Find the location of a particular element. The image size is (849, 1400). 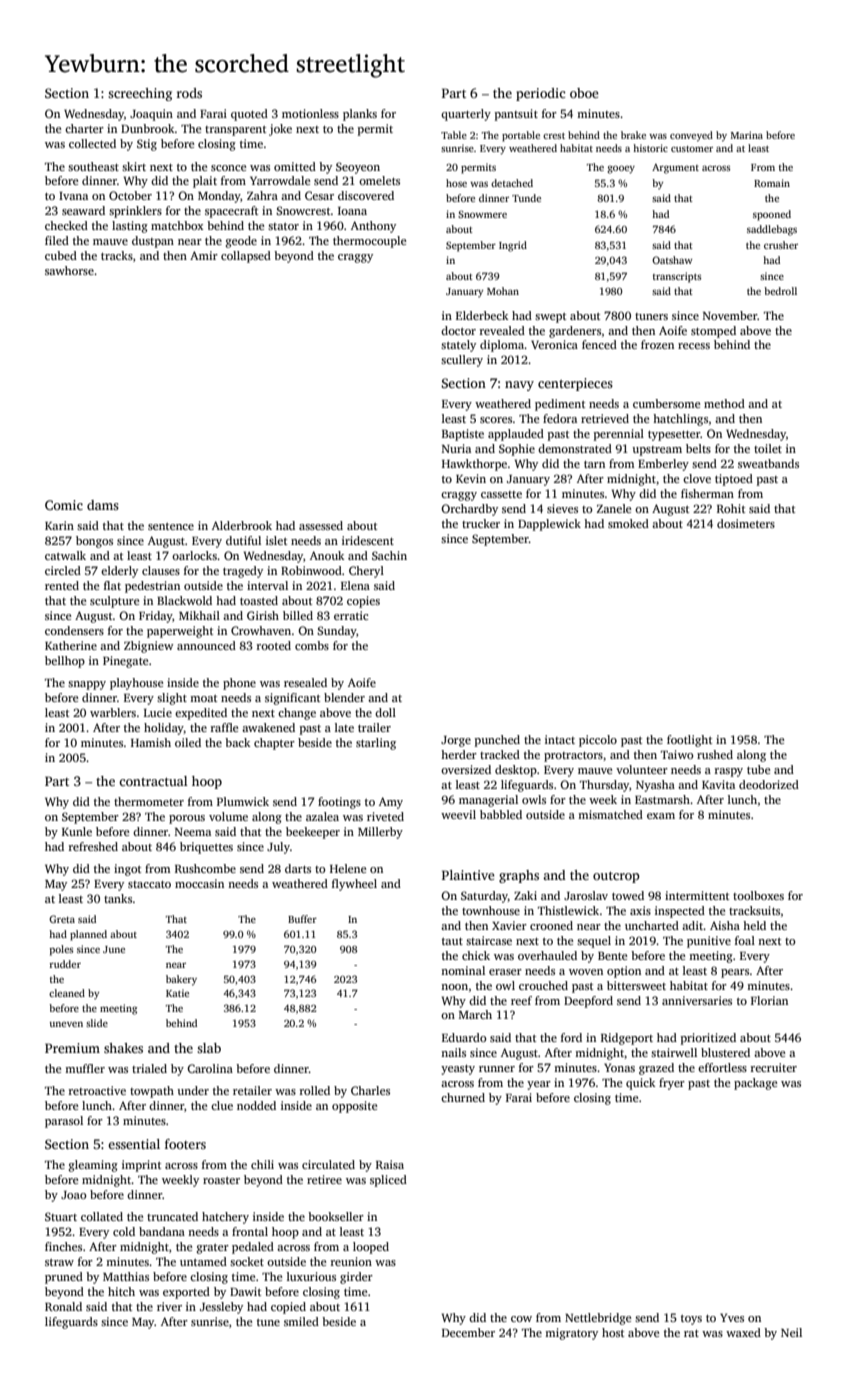

punched is located at coordinates (497, 741).
